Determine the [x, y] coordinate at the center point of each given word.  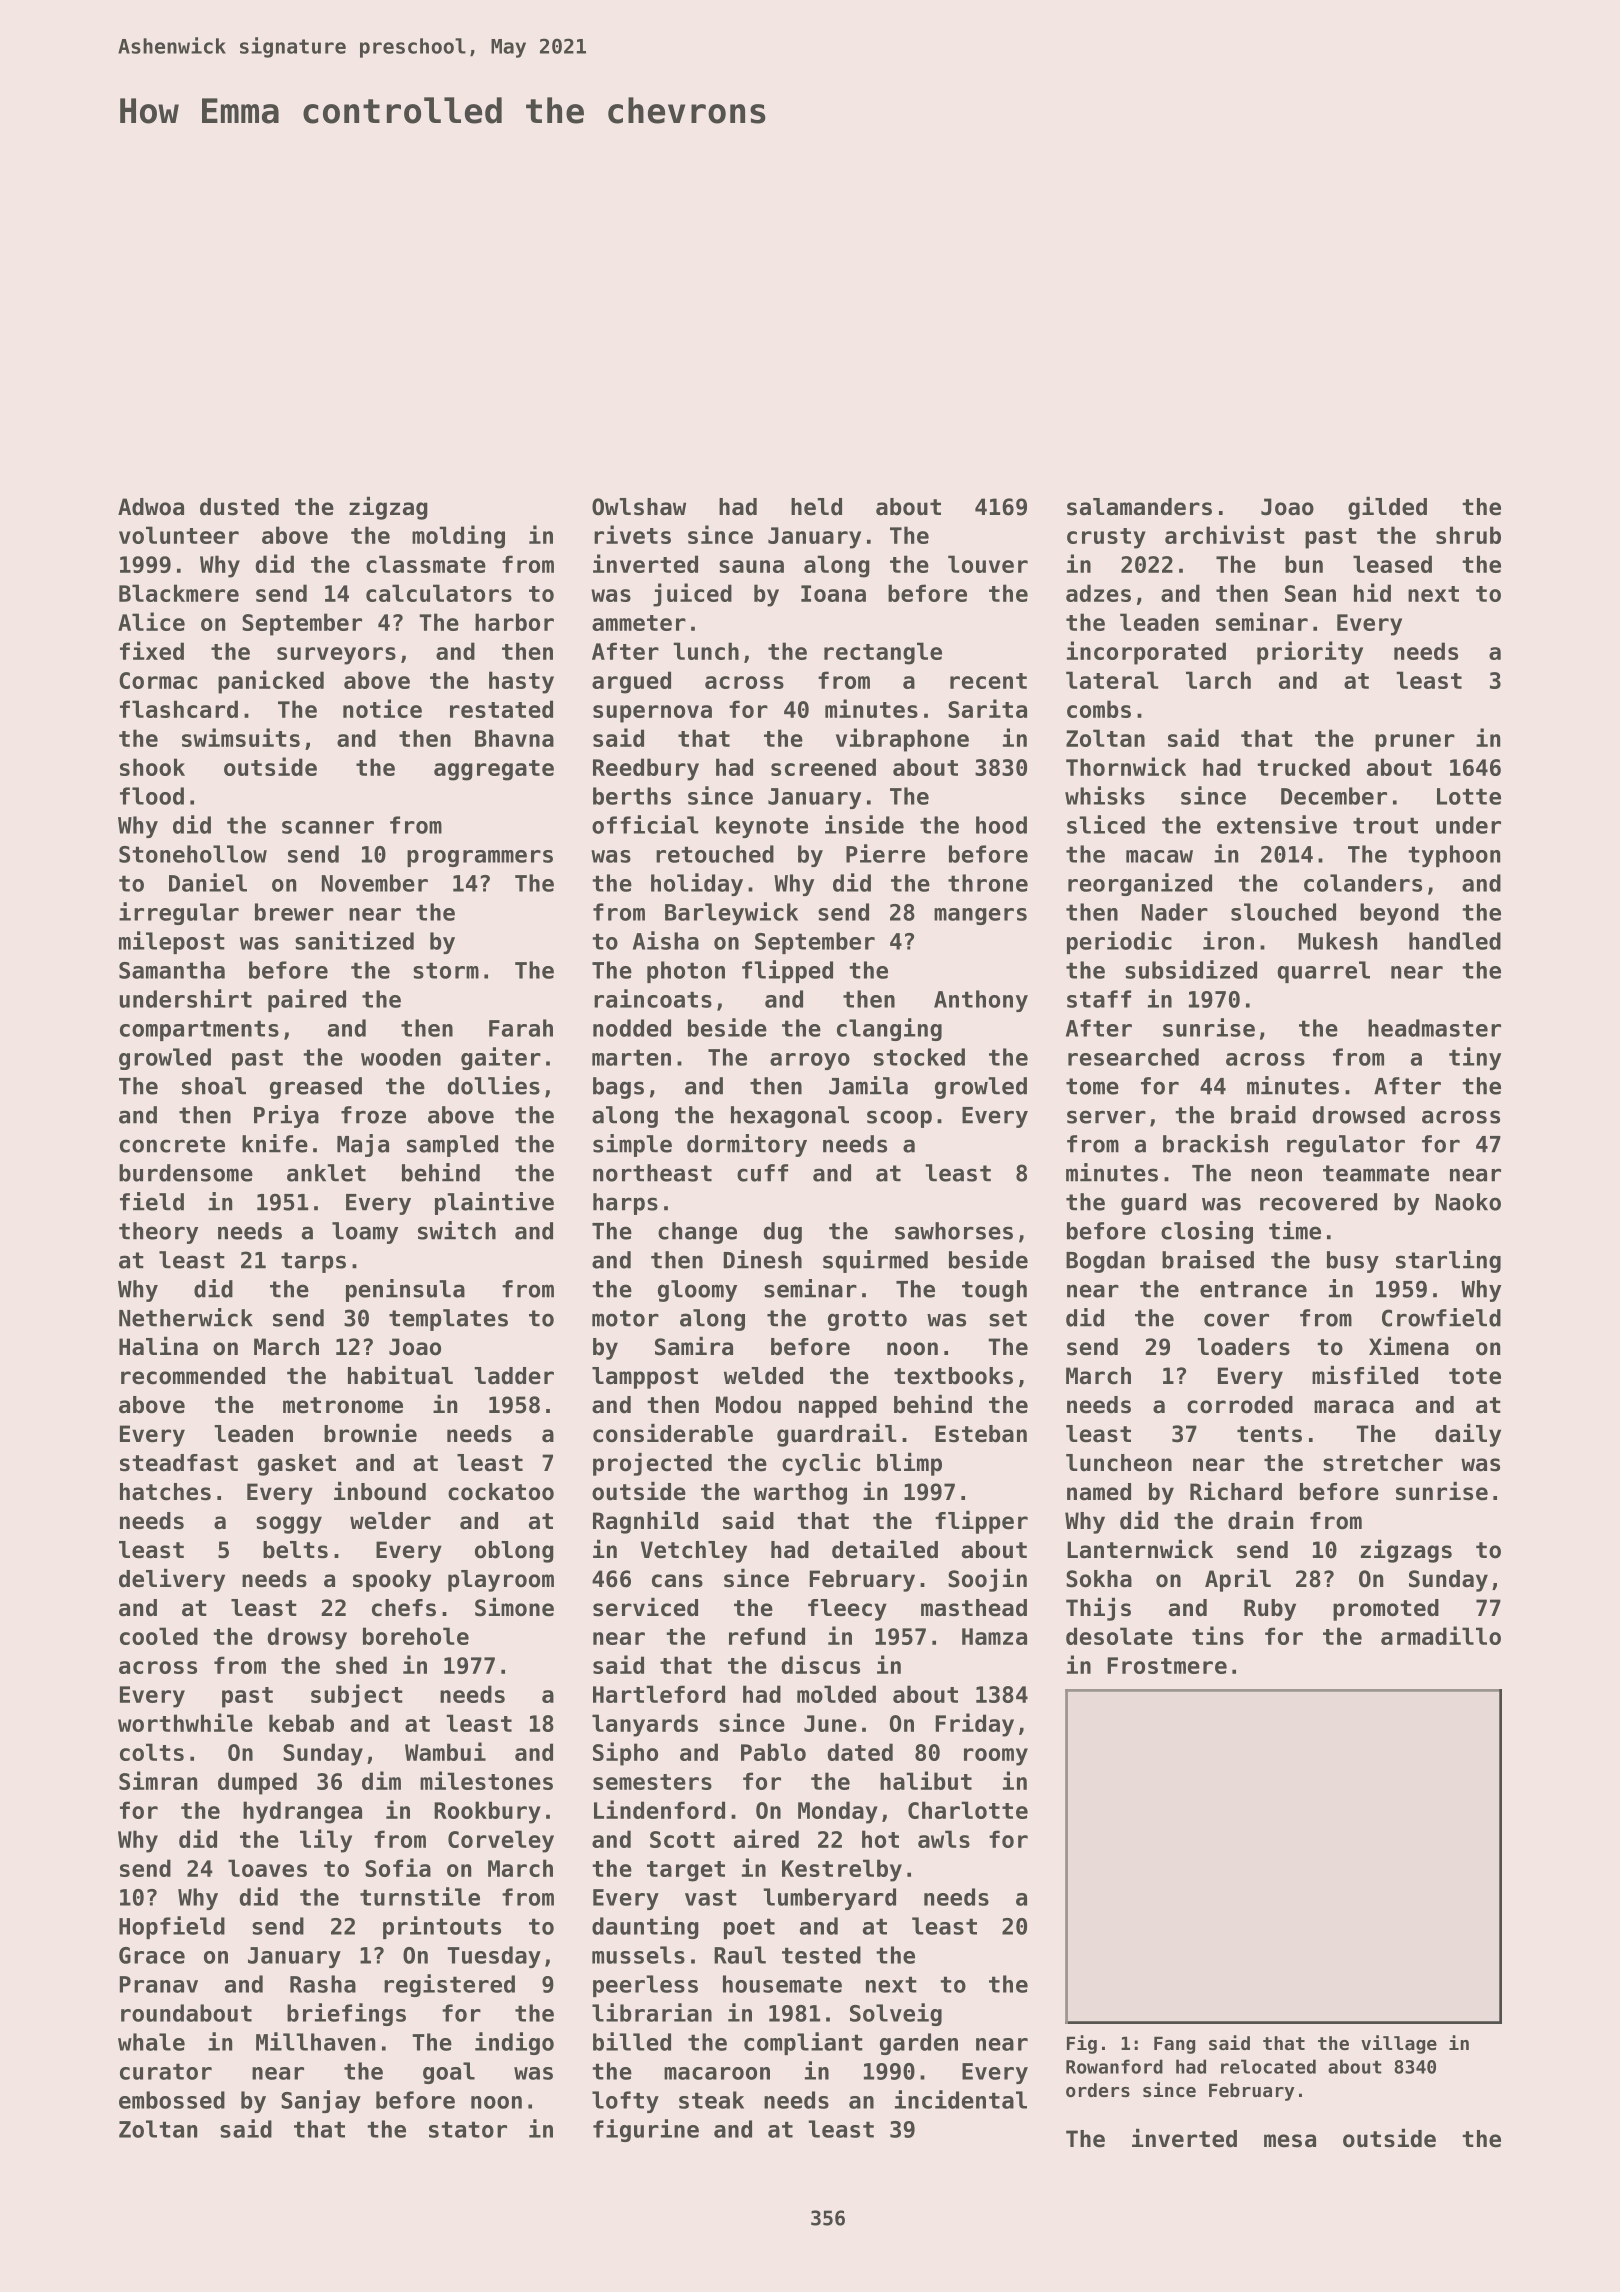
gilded [1387, 508]
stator [468, 2129]
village [1399, 2044]
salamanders [1139, 507]
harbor [514, 622]
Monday [838, 1812]
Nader [1175, 912]
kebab [301, 1723]
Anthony [981, 1001]
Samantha [172, 970]
